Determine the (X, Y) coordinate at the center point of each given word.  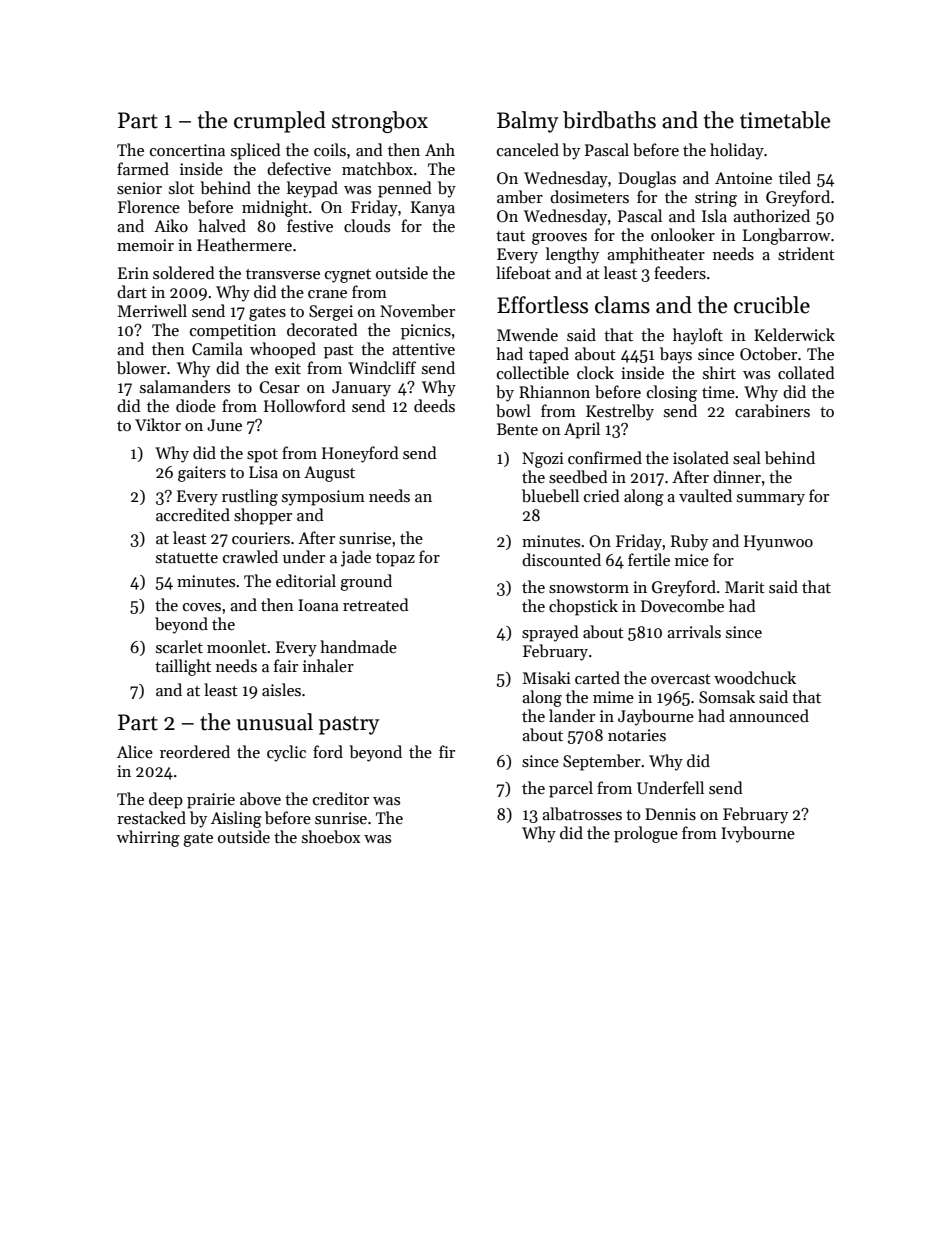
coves (202, 607)
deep (166, 800)
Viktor (158, 424)
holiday (737, 151)
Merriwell (152, 310)
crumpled (280, 122)
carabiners (772, 410)
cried (602, 495)
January (361, 389)
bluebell (550, 495)
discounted (561, 559)
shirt (719, 372)
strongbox (380, 122)
